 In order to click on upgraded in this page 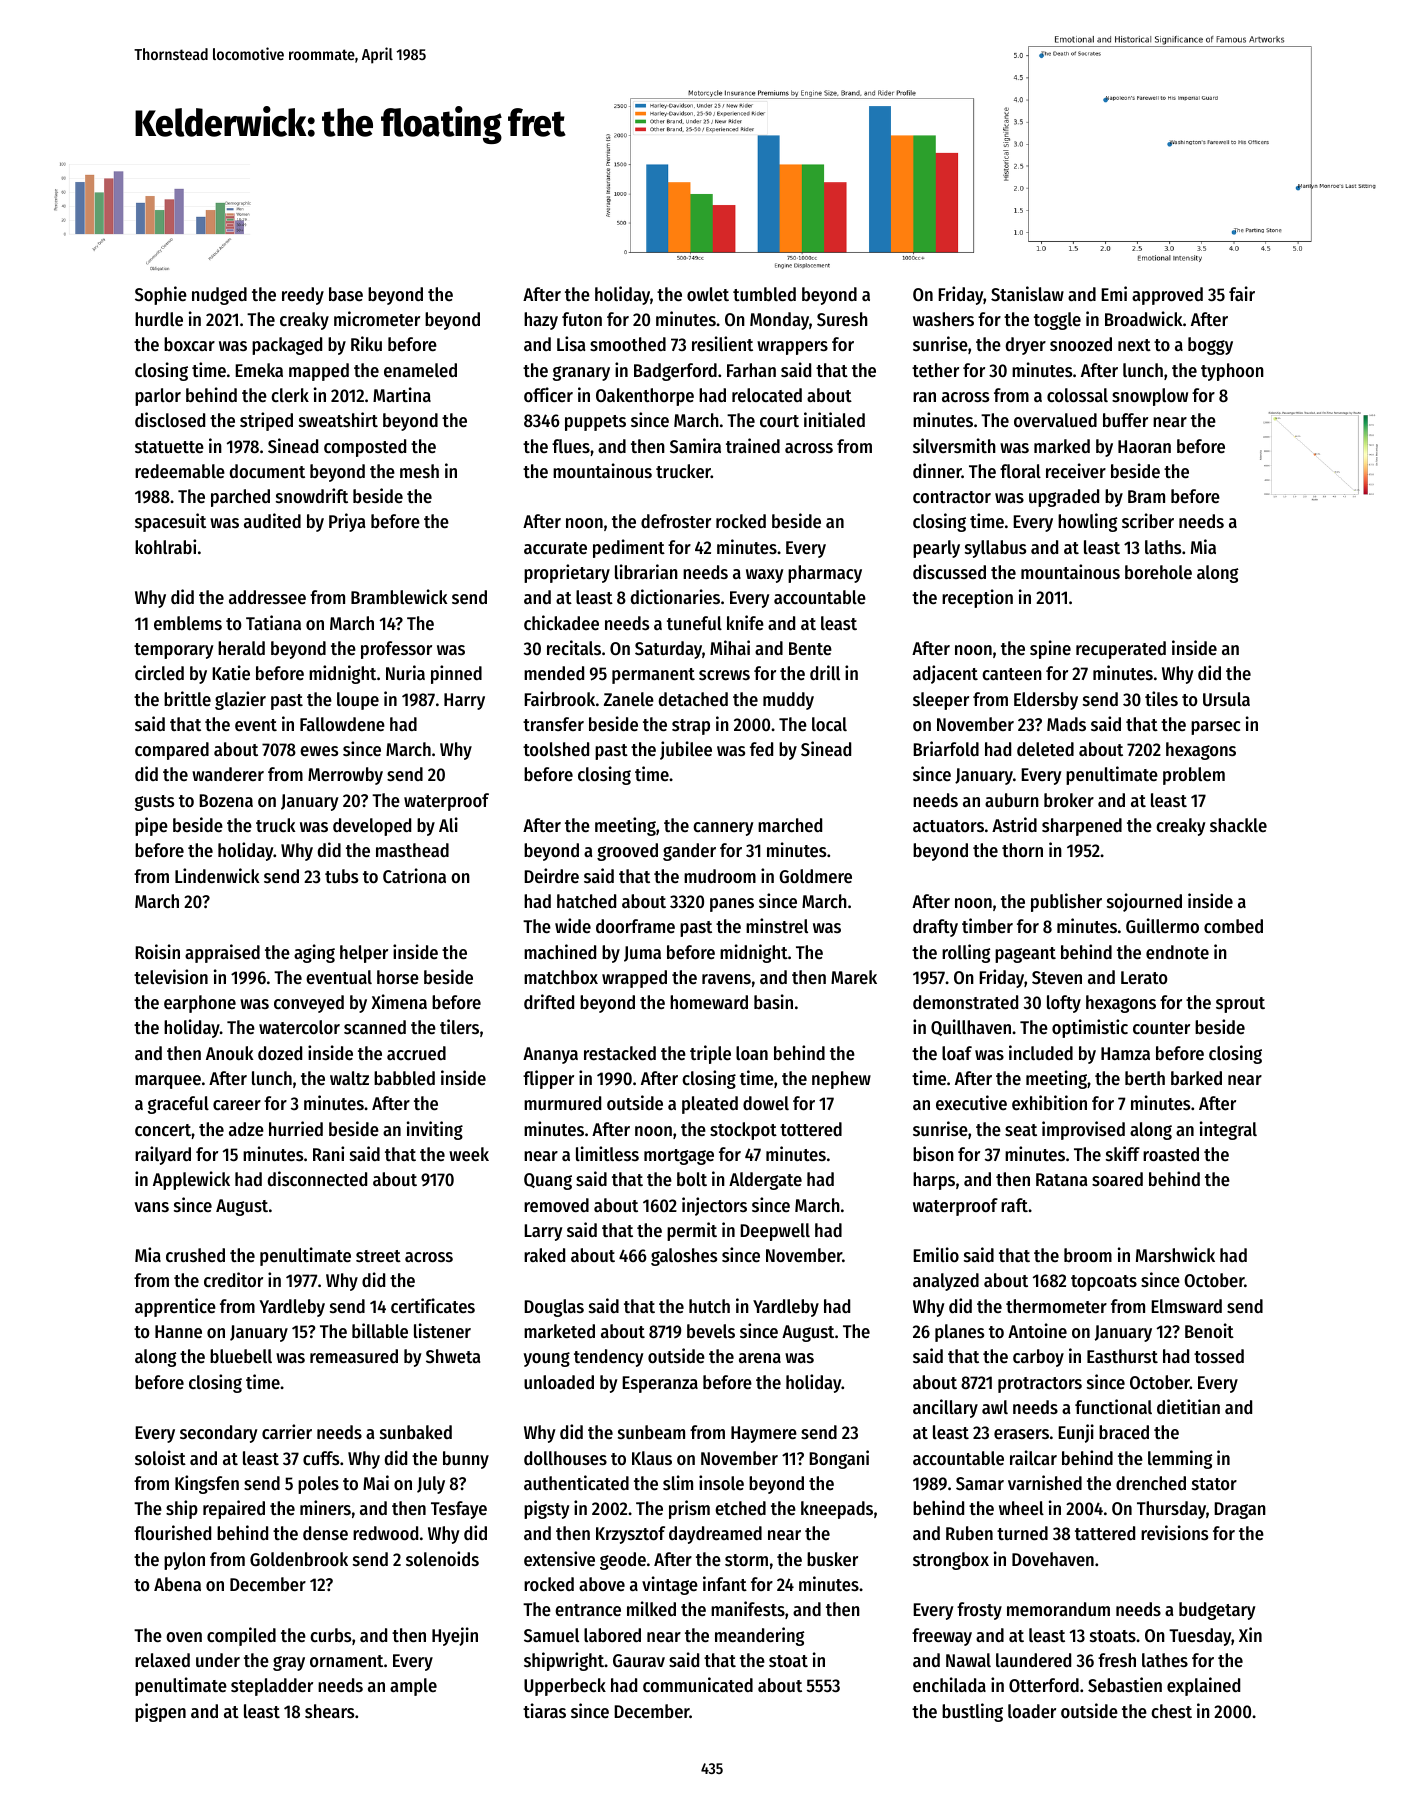, I will do `click(1064, 498)`.
